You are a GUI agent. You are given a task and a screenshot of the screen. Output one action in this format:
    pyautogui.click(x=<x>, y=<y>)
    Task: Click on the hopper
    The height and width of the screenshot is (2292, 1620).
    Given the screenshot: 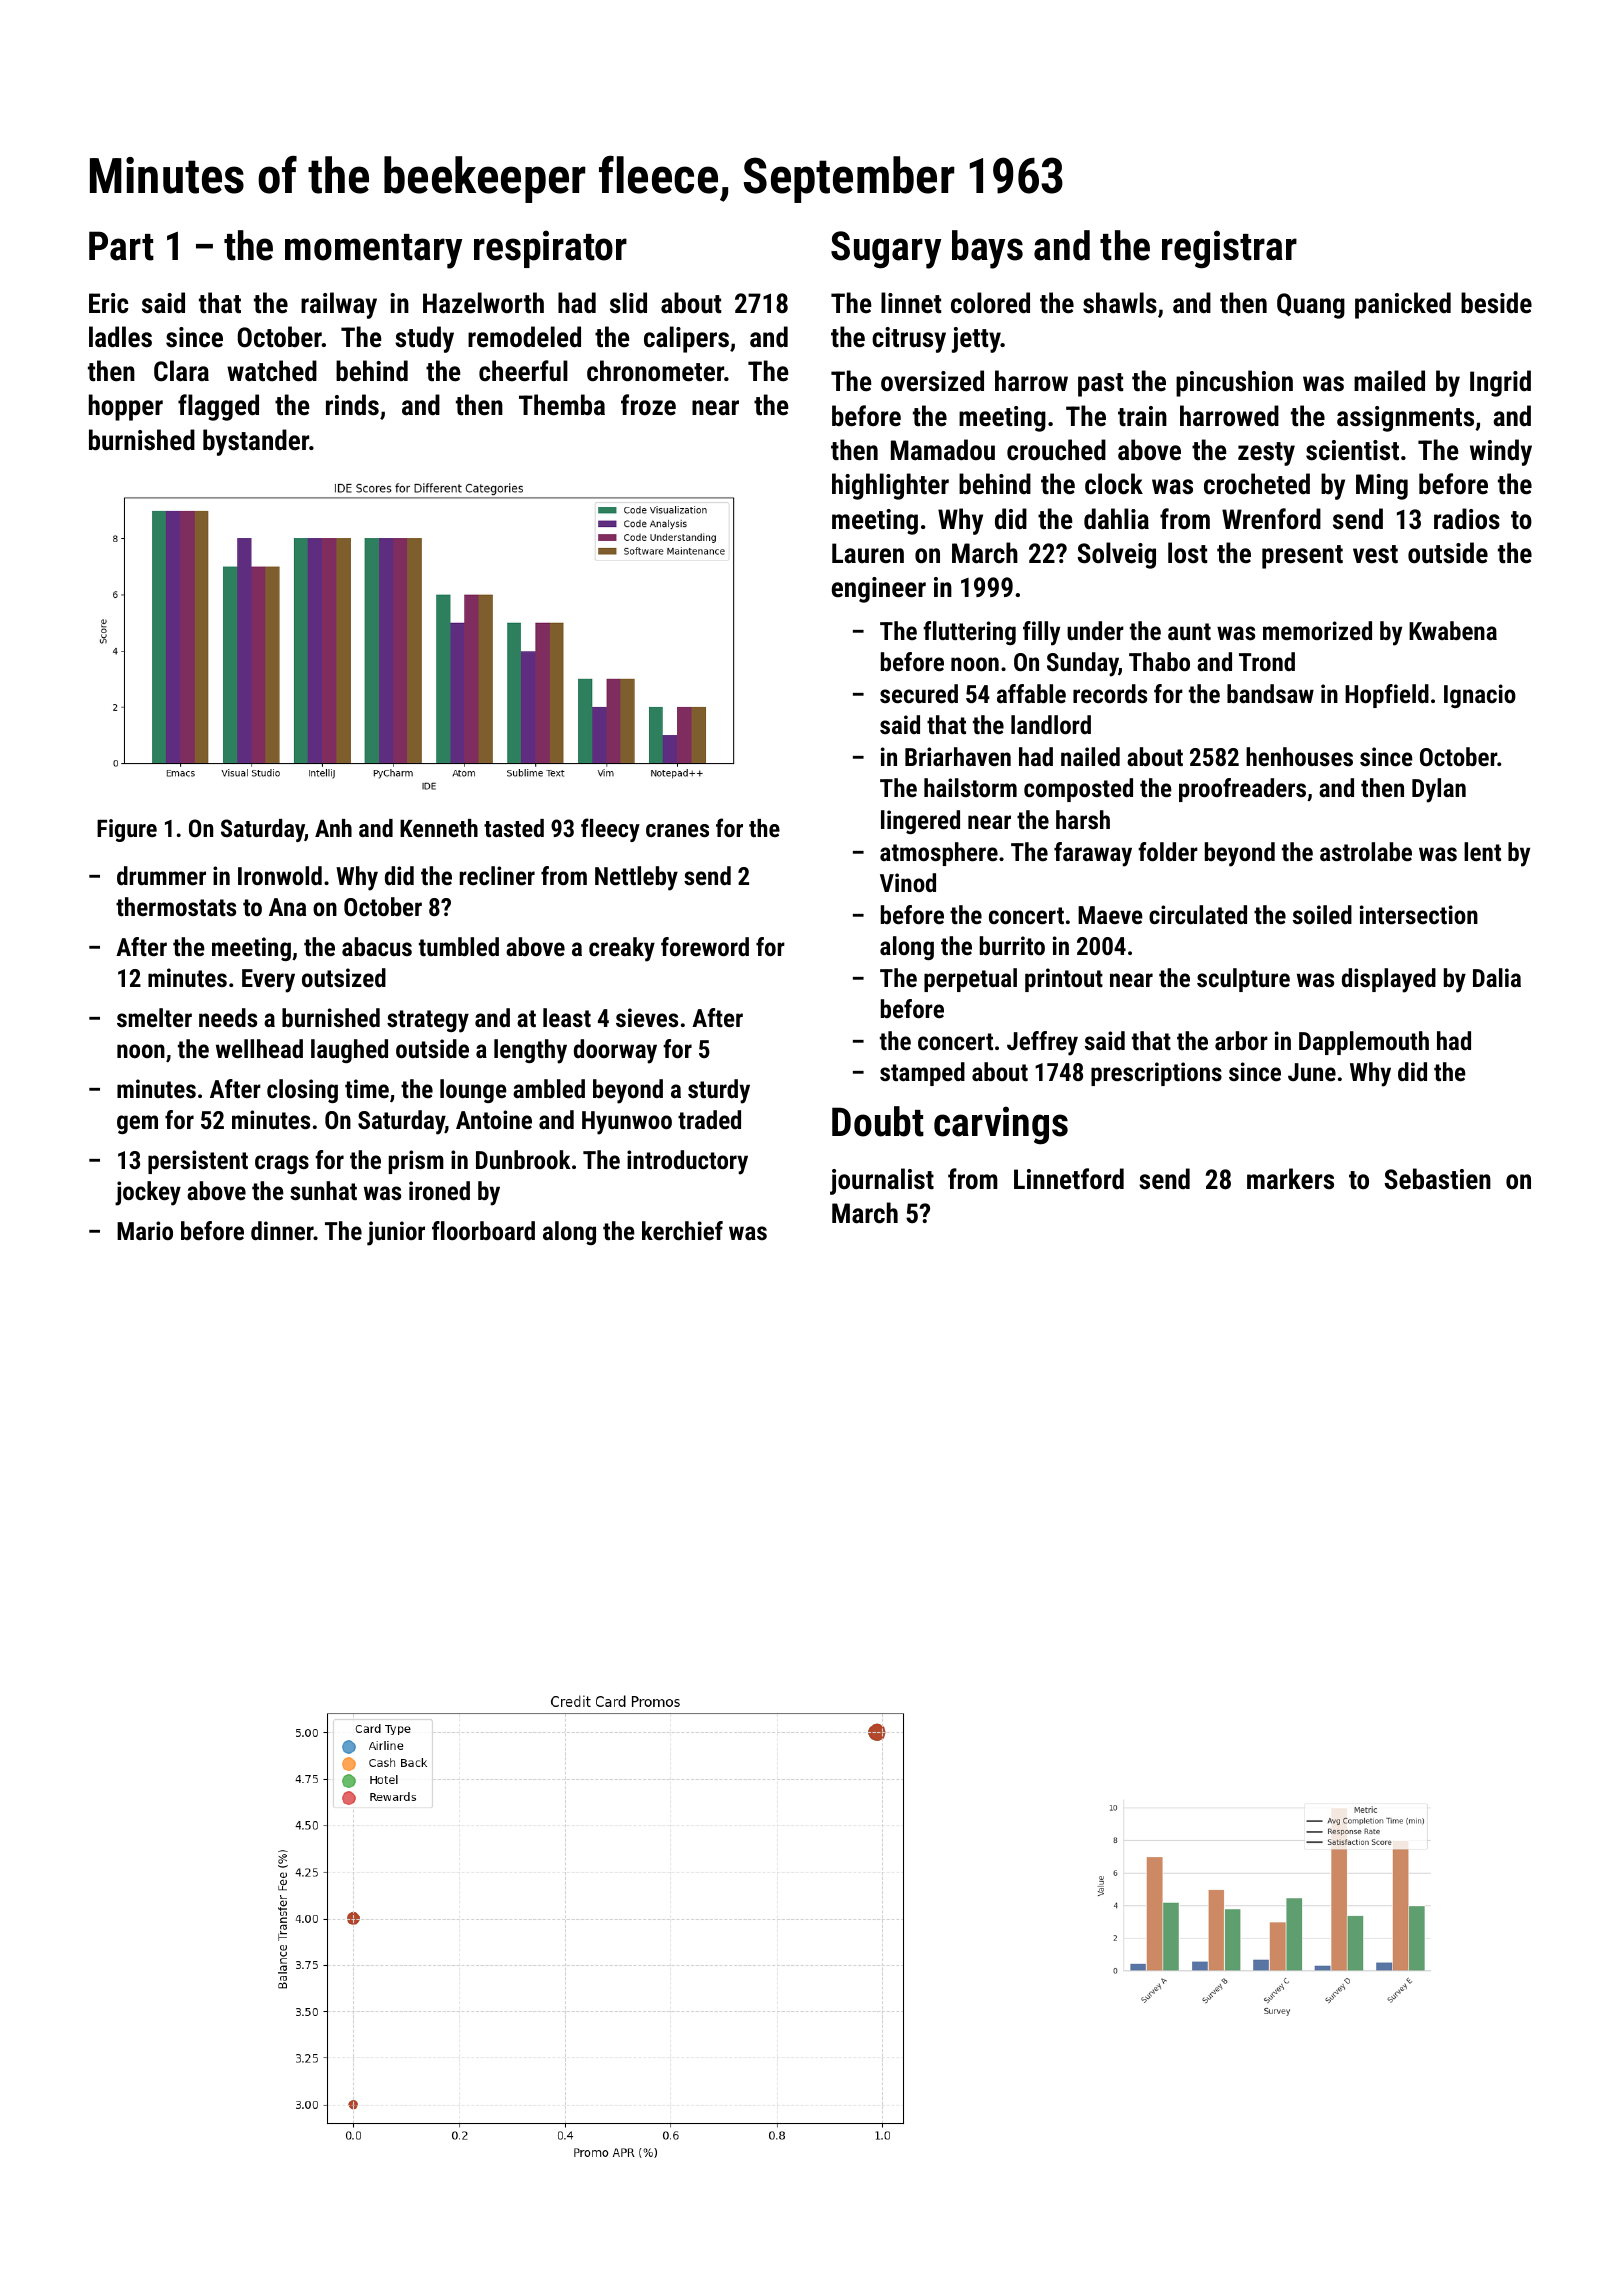 What is the action you would take?
    pyautogui.click(x=126, y=407)
